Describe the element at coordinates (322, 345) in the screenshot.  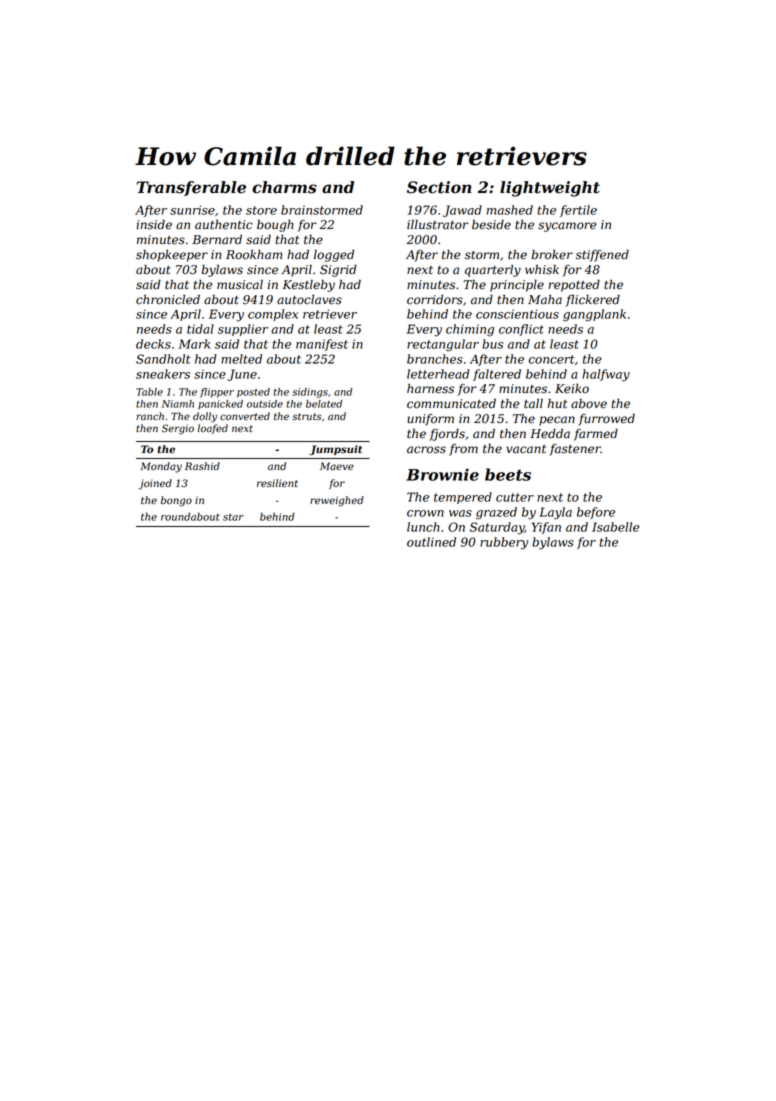
I see `manifest` at that location.
